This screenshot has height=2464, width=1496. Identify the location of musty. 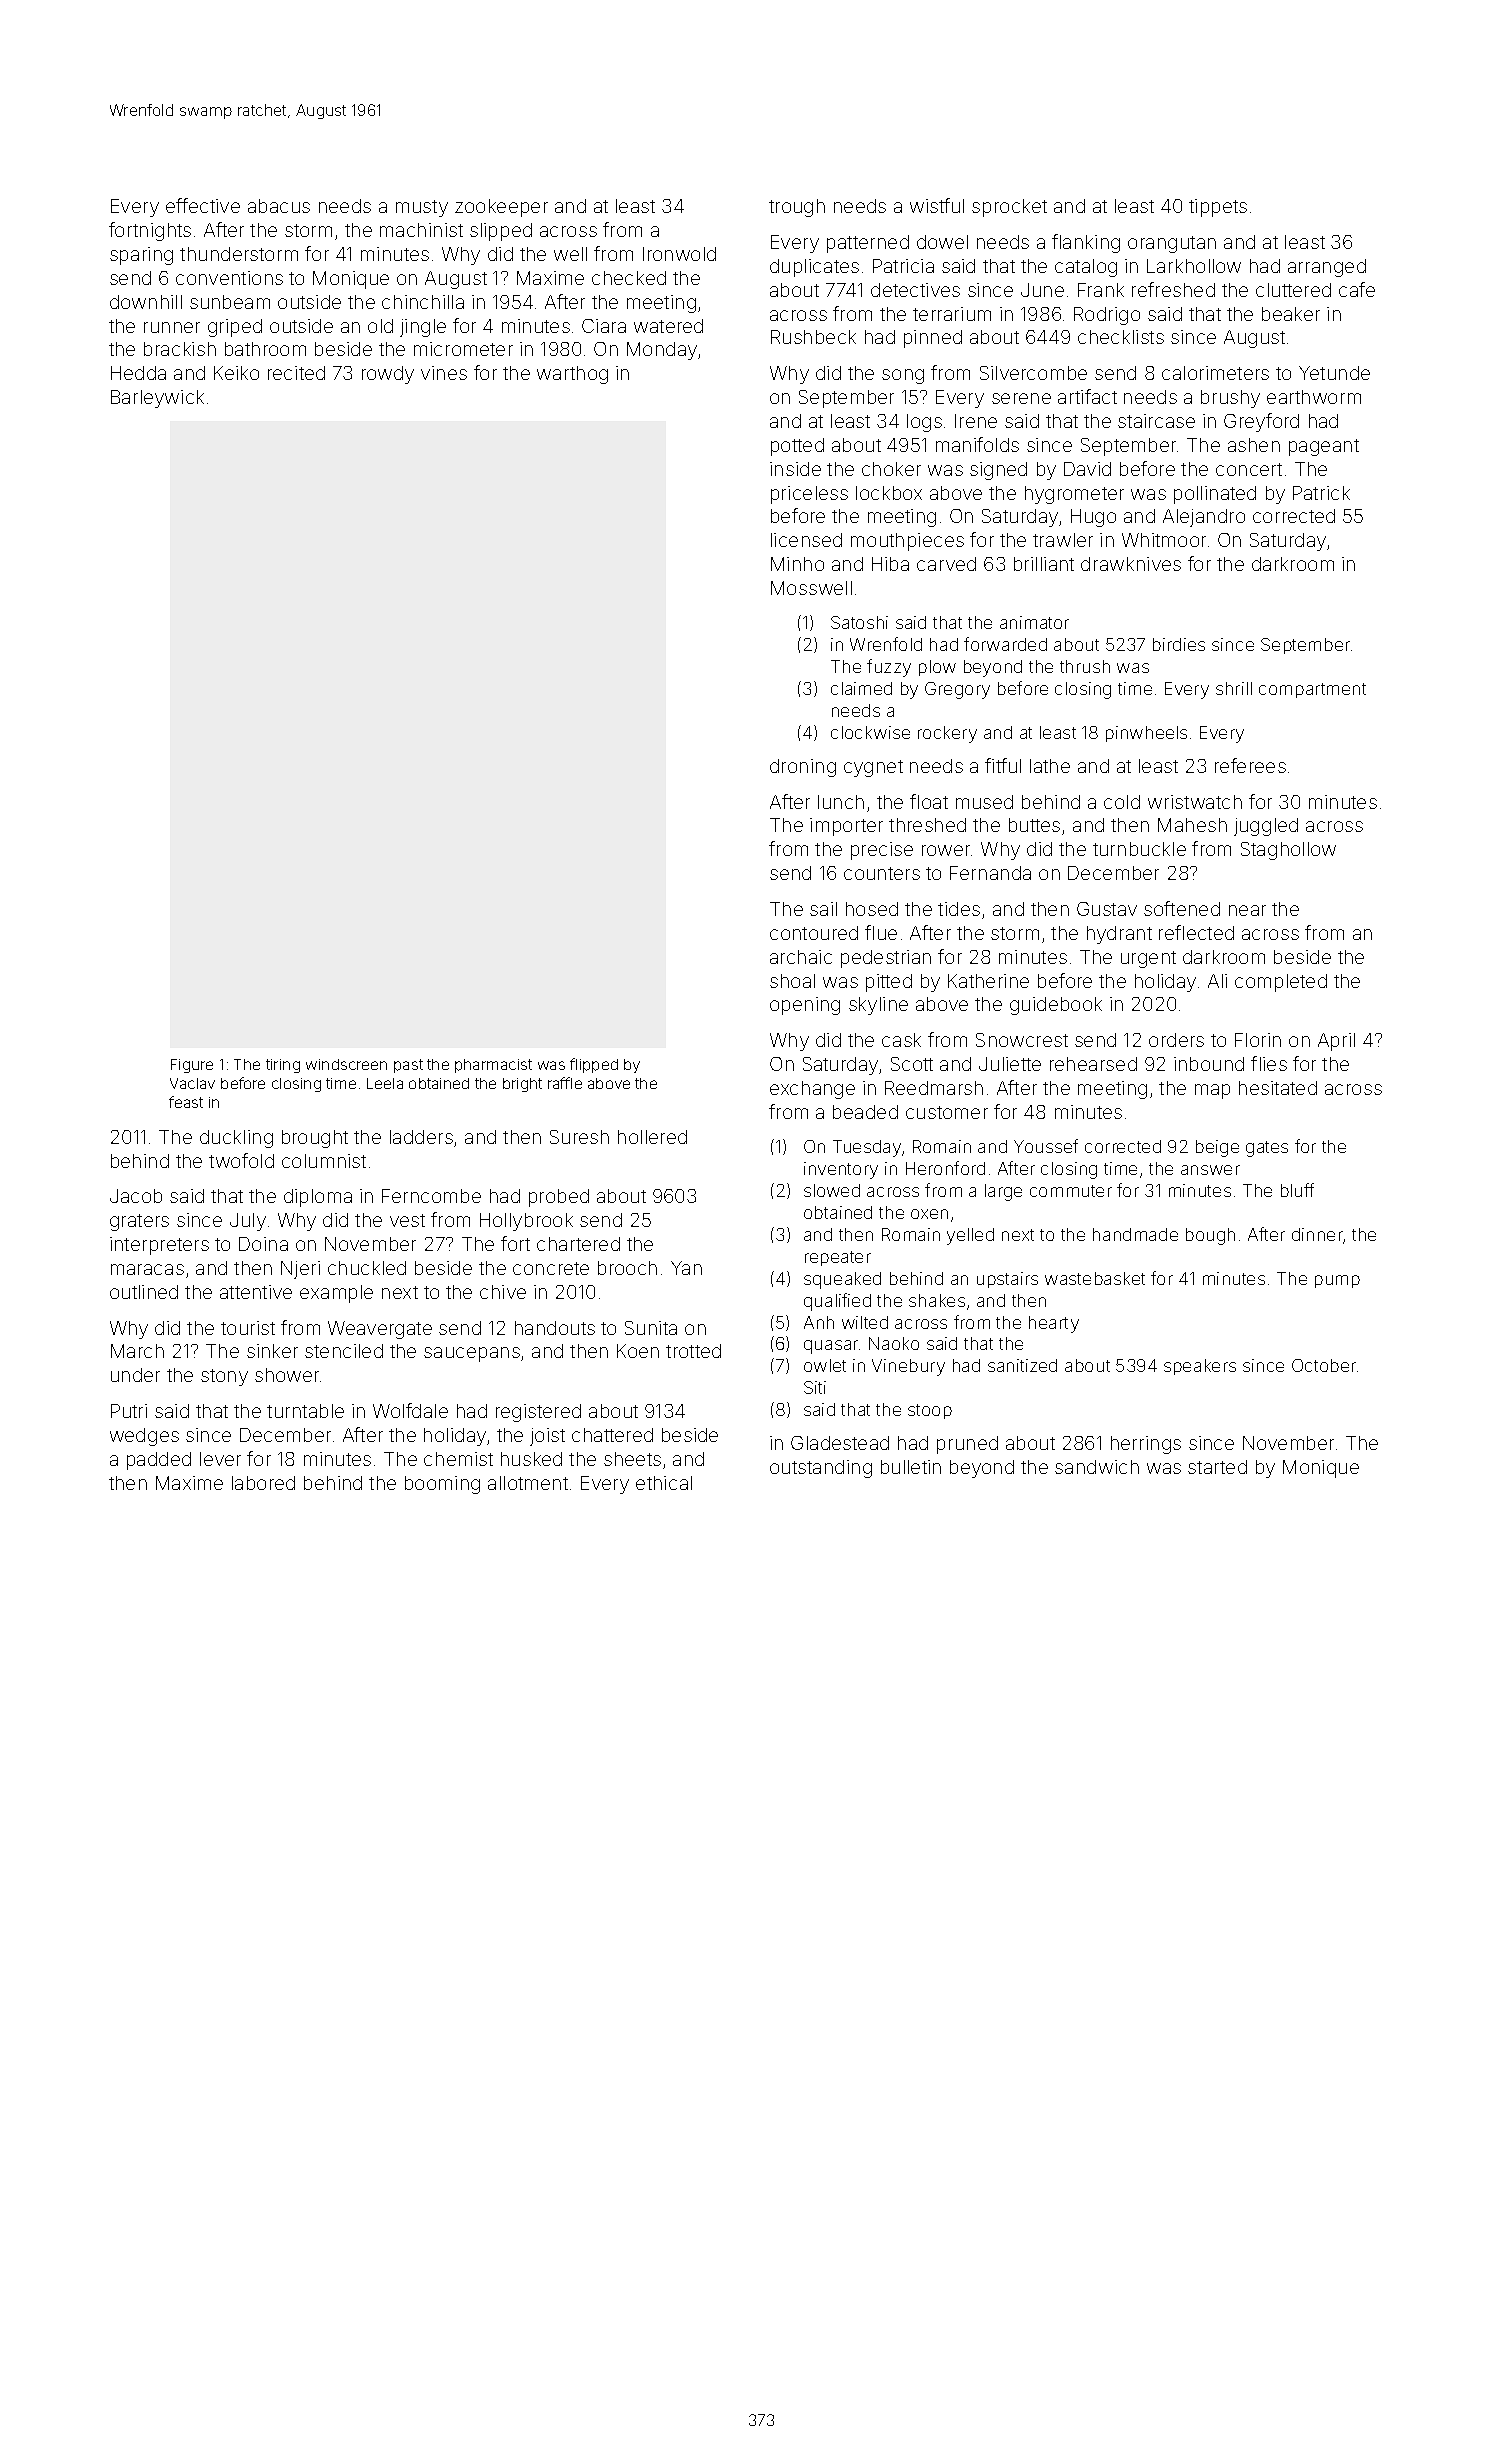
(422, 208).
